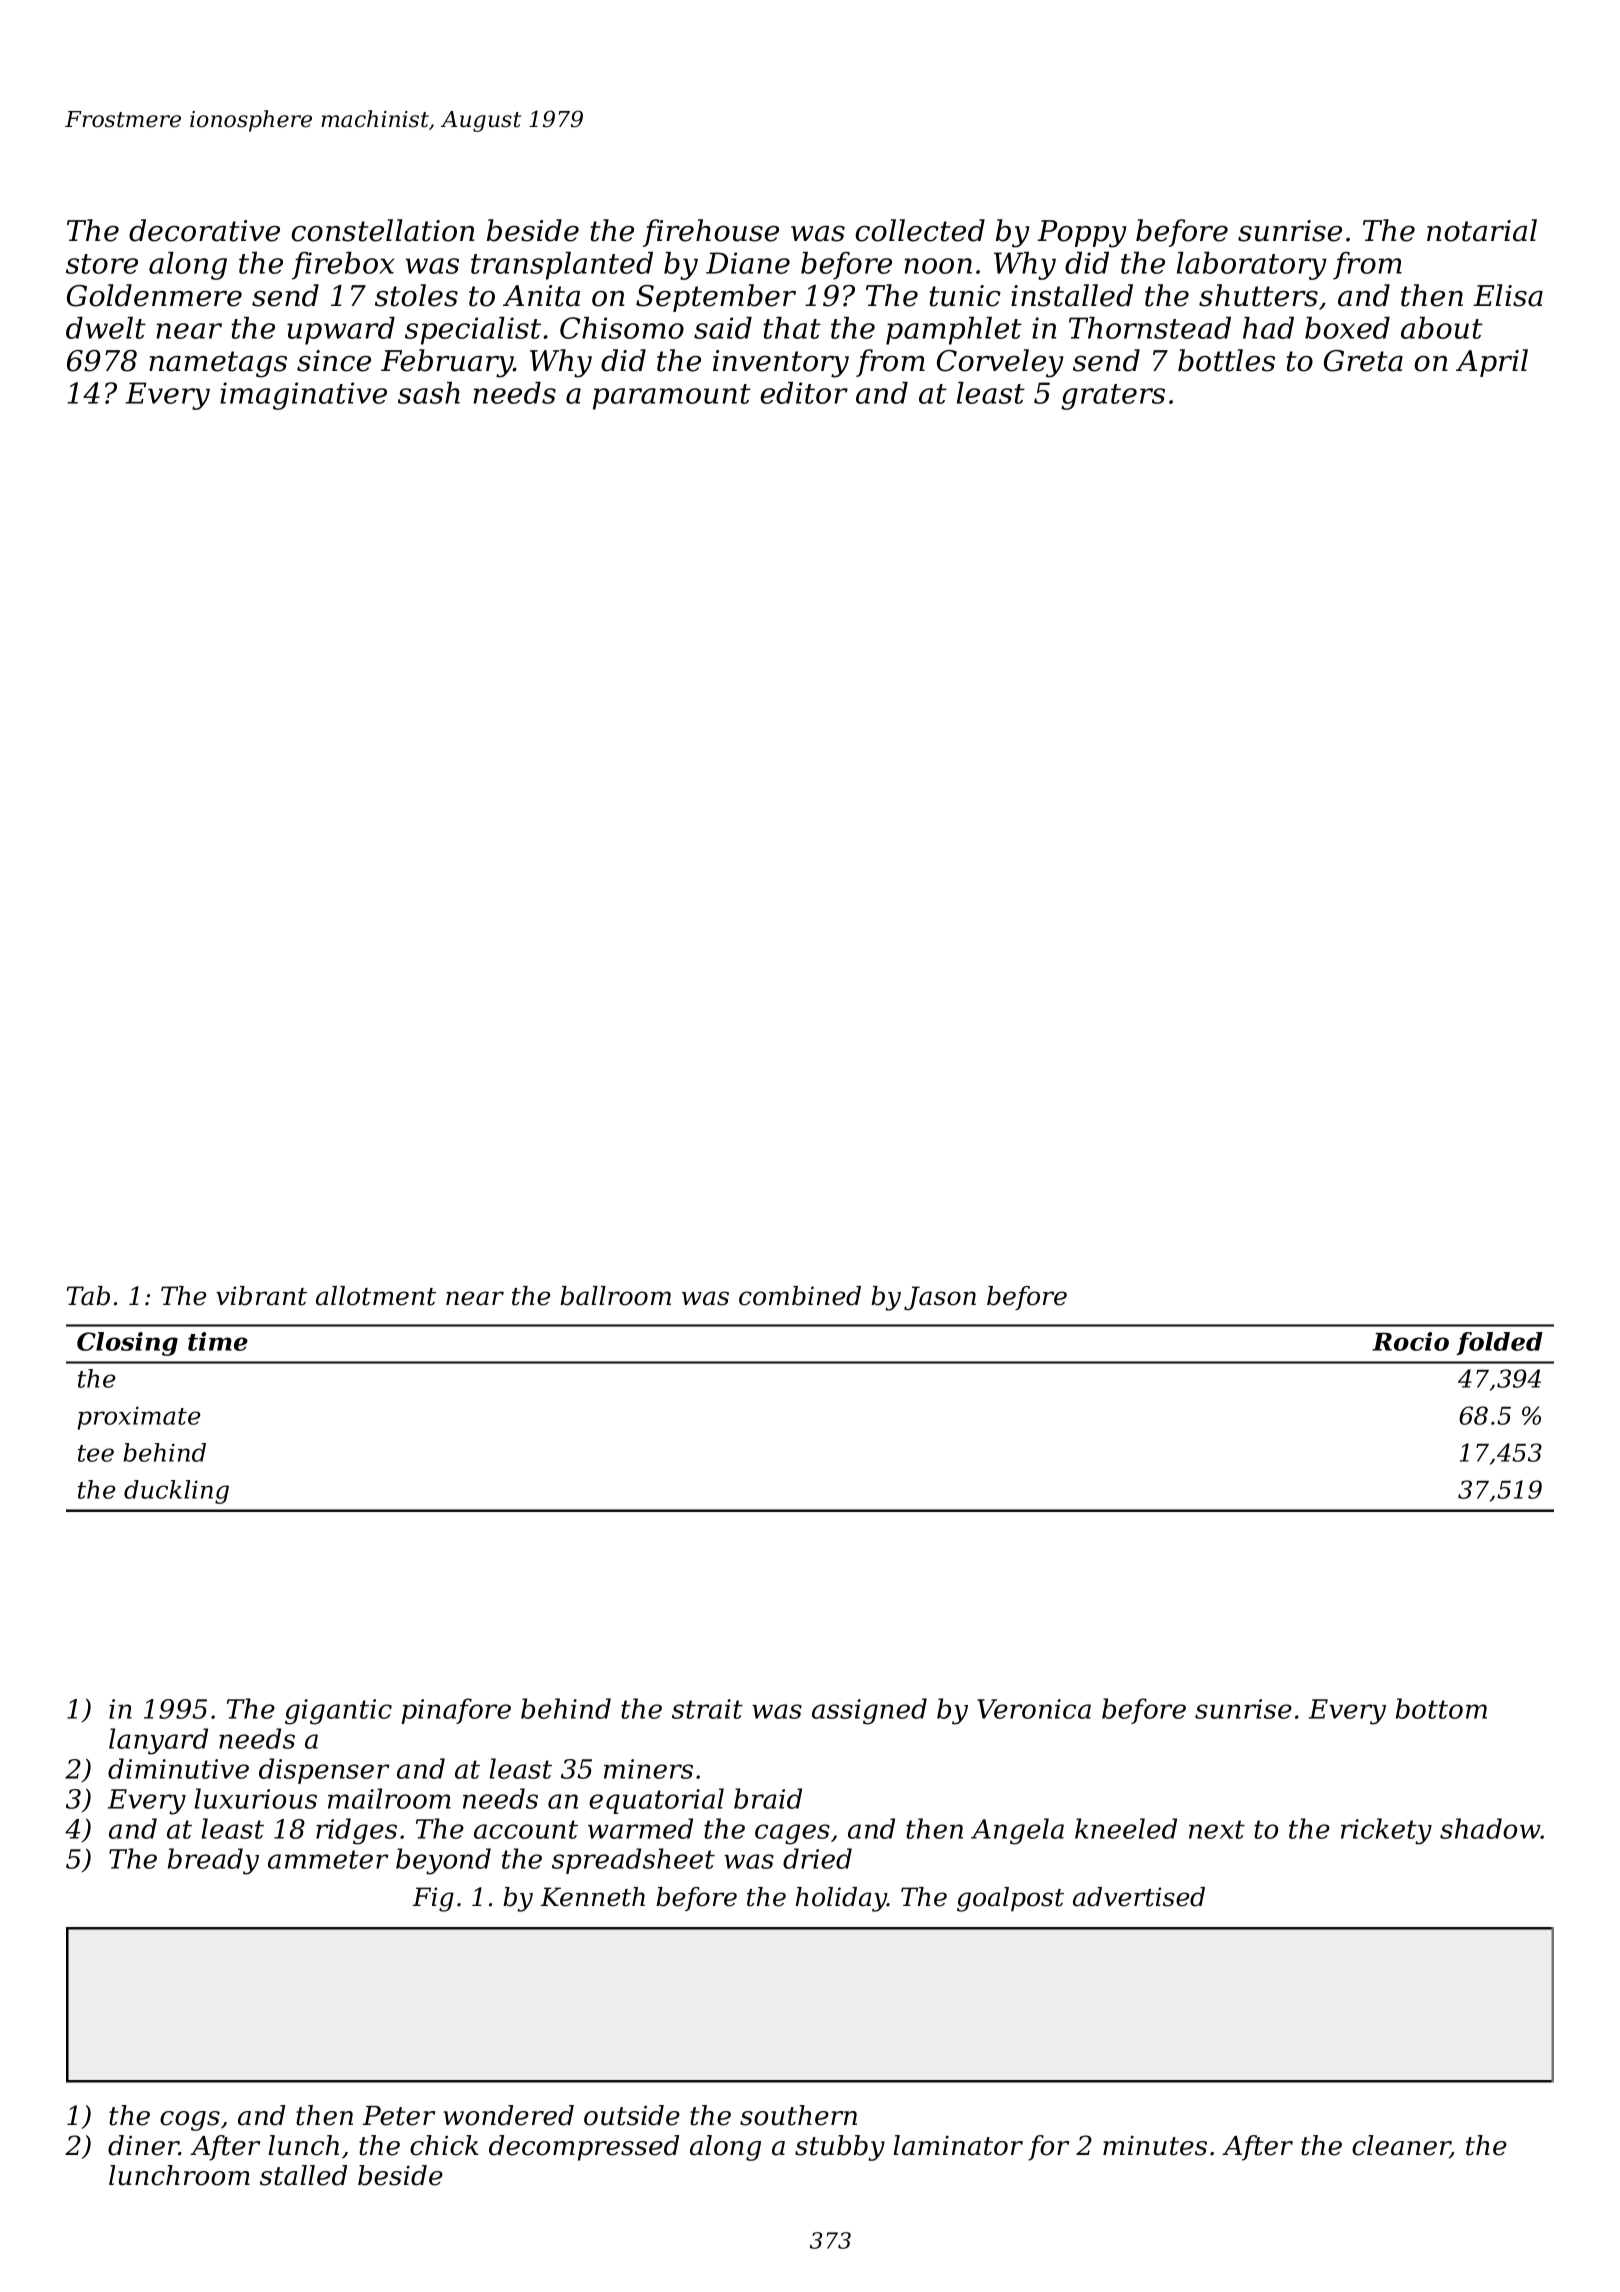 The image size is (1620, 2292). What do you see at coordinates (584, 2148) in the page?
I see `decompressed` at bounding box center [584, 2148].
